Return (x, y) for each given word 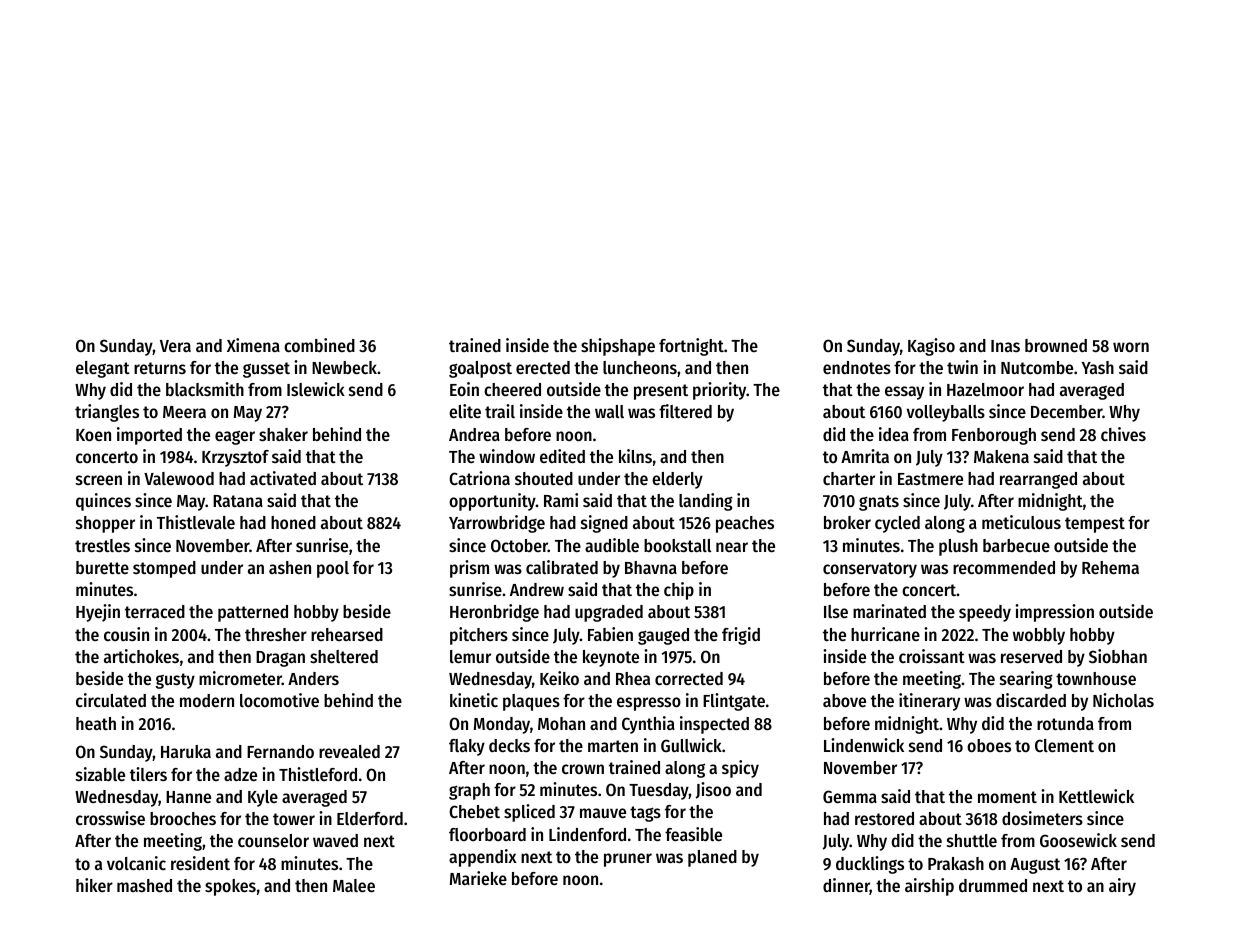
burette (102, 567)
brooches (183, 818)
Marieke (478, 878)
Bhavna (651, 567)
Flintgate (734, 702)
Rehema (1110, 567)
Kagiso (931, 347)
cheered (512, 389)
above (844, 700)
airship (929, 887)
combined (319, 345)
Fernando (280, 751)
